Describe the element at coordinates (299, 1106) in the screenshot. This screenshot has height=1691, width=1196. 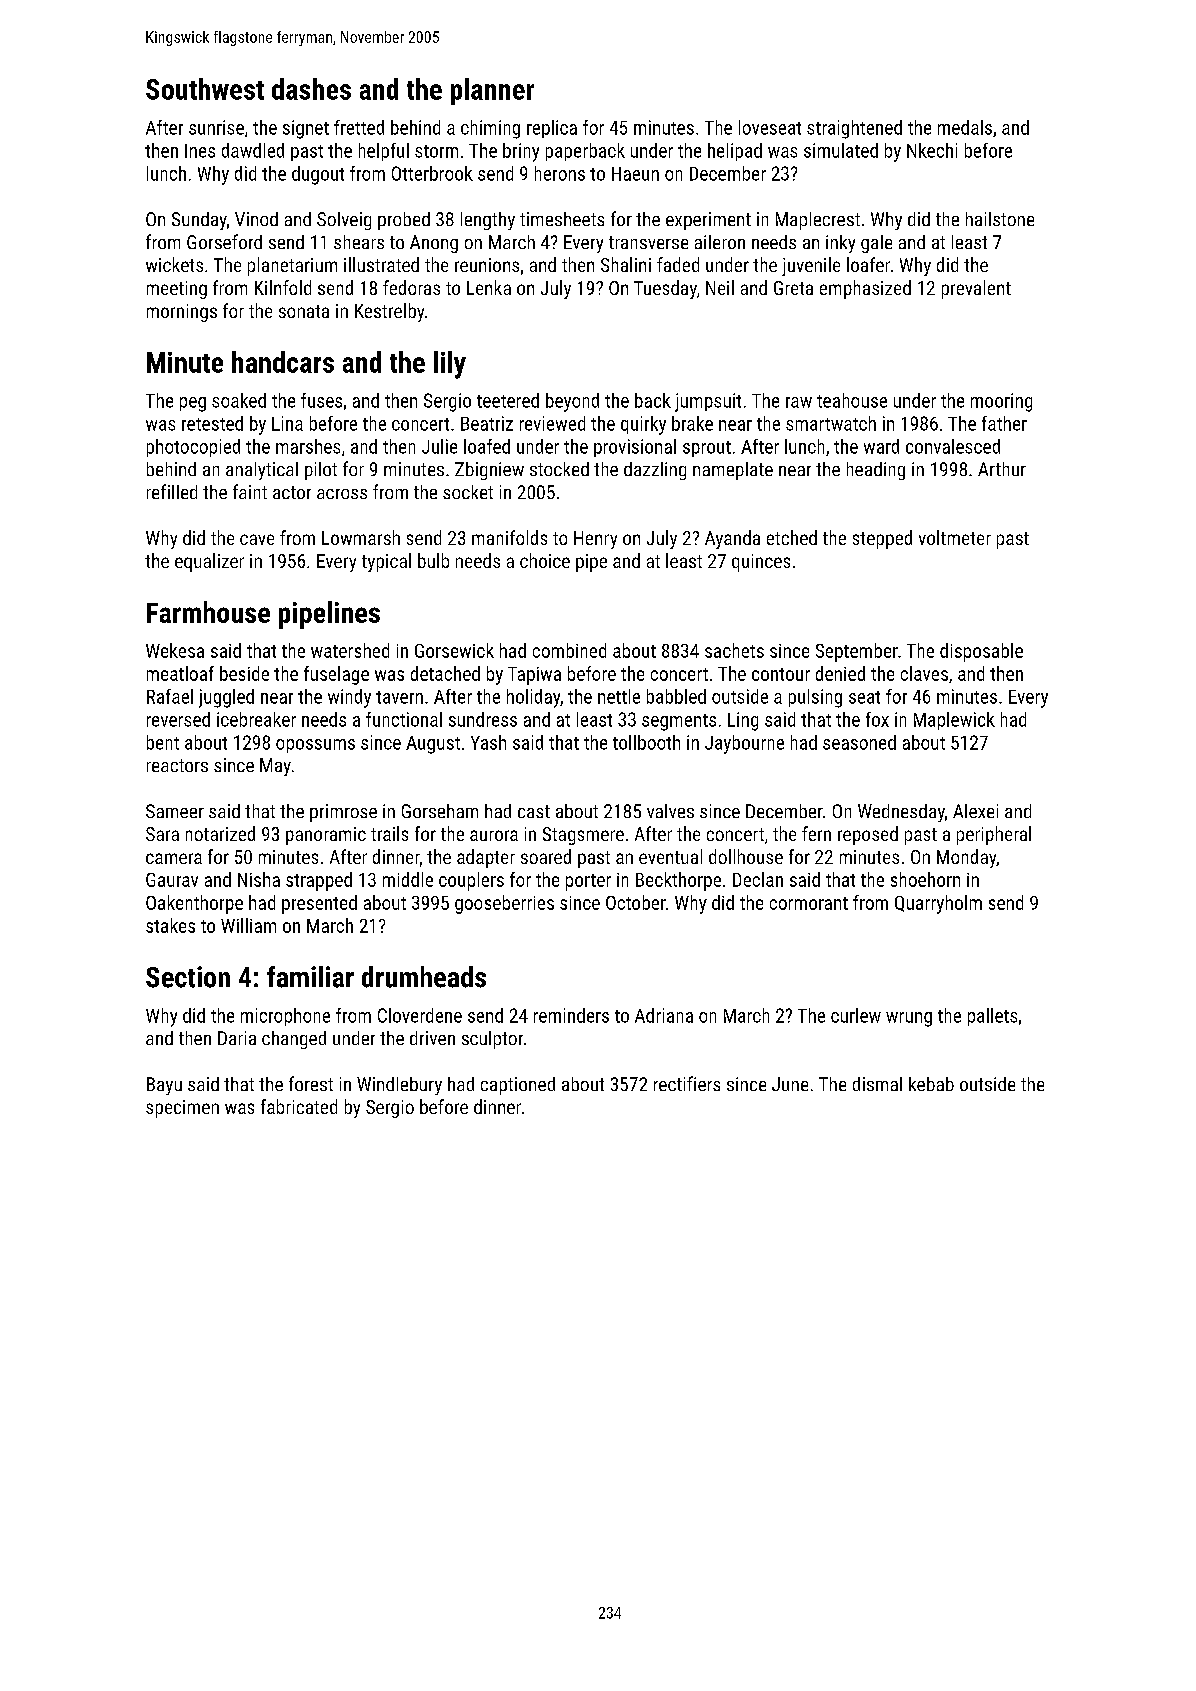
I see `fabricated` at that location.
